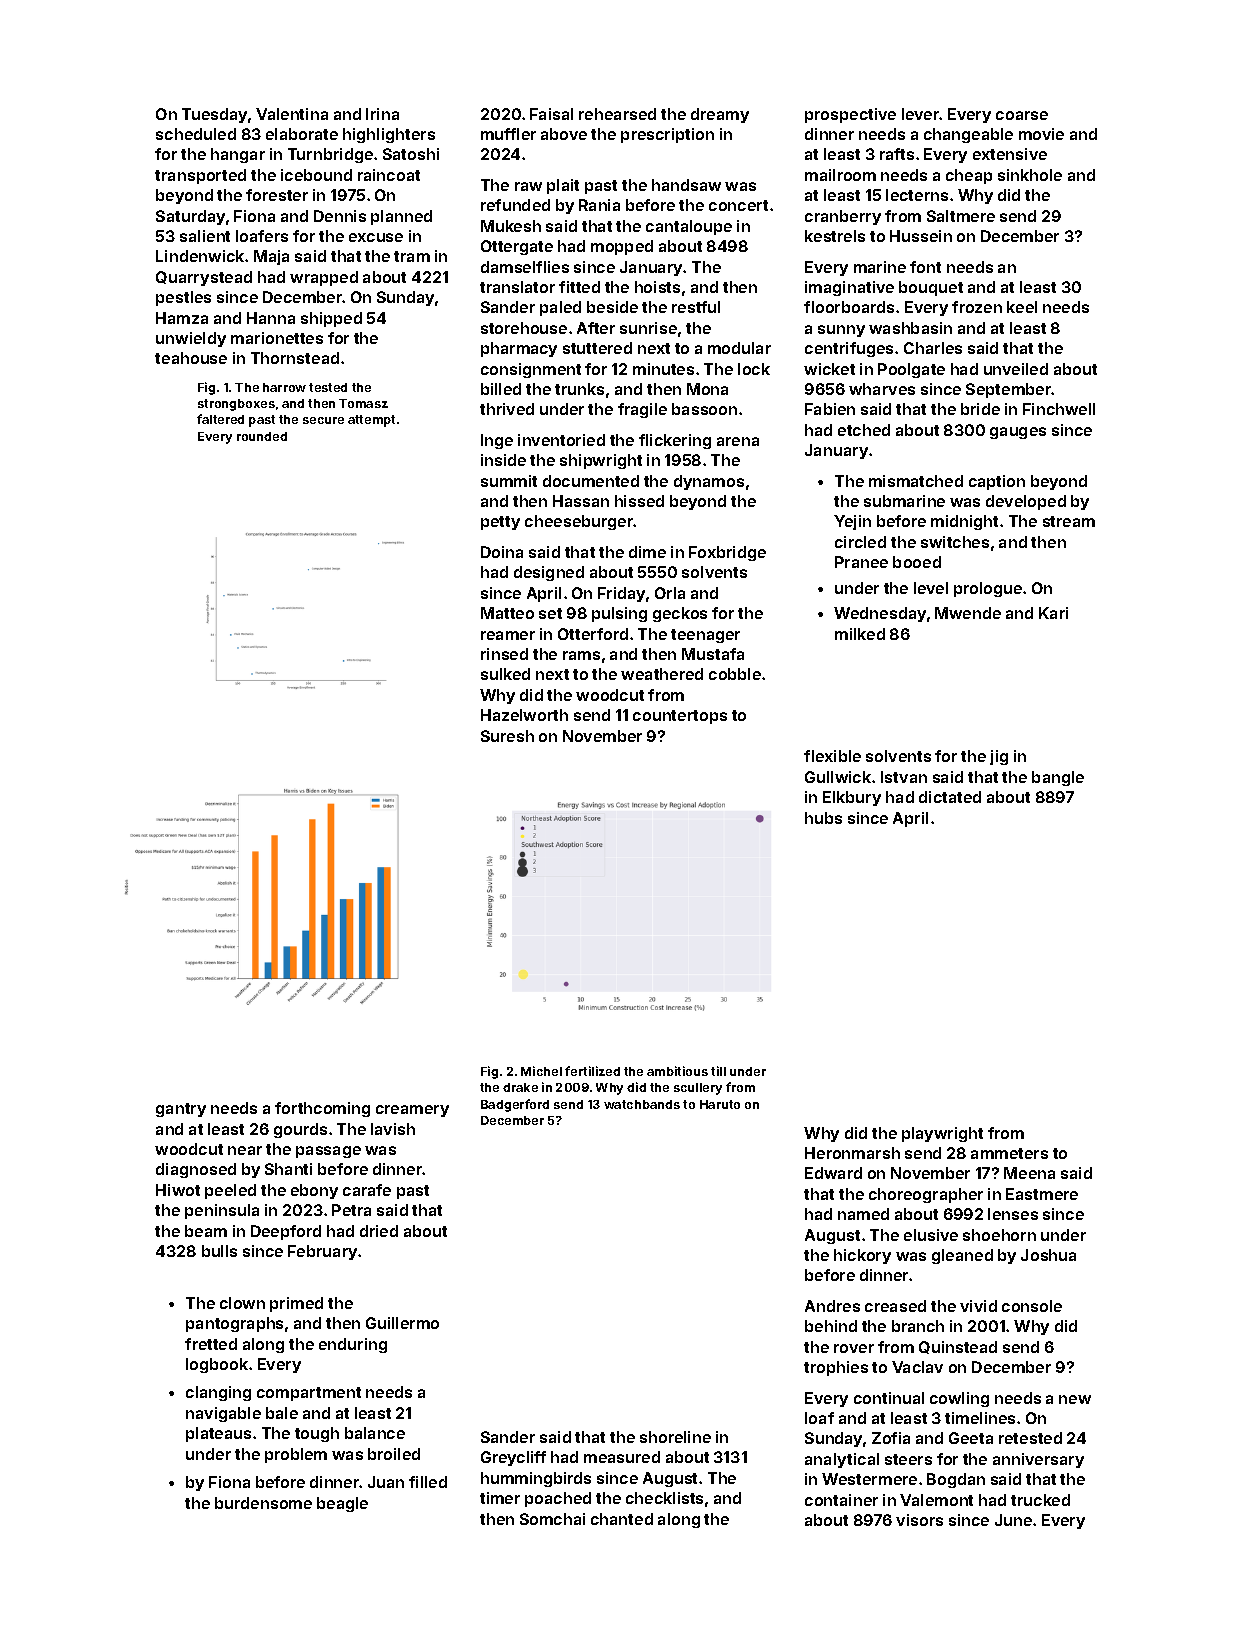  Describe the element at coordinates (1058, 778) in the image. I see `bangle` at that location.
